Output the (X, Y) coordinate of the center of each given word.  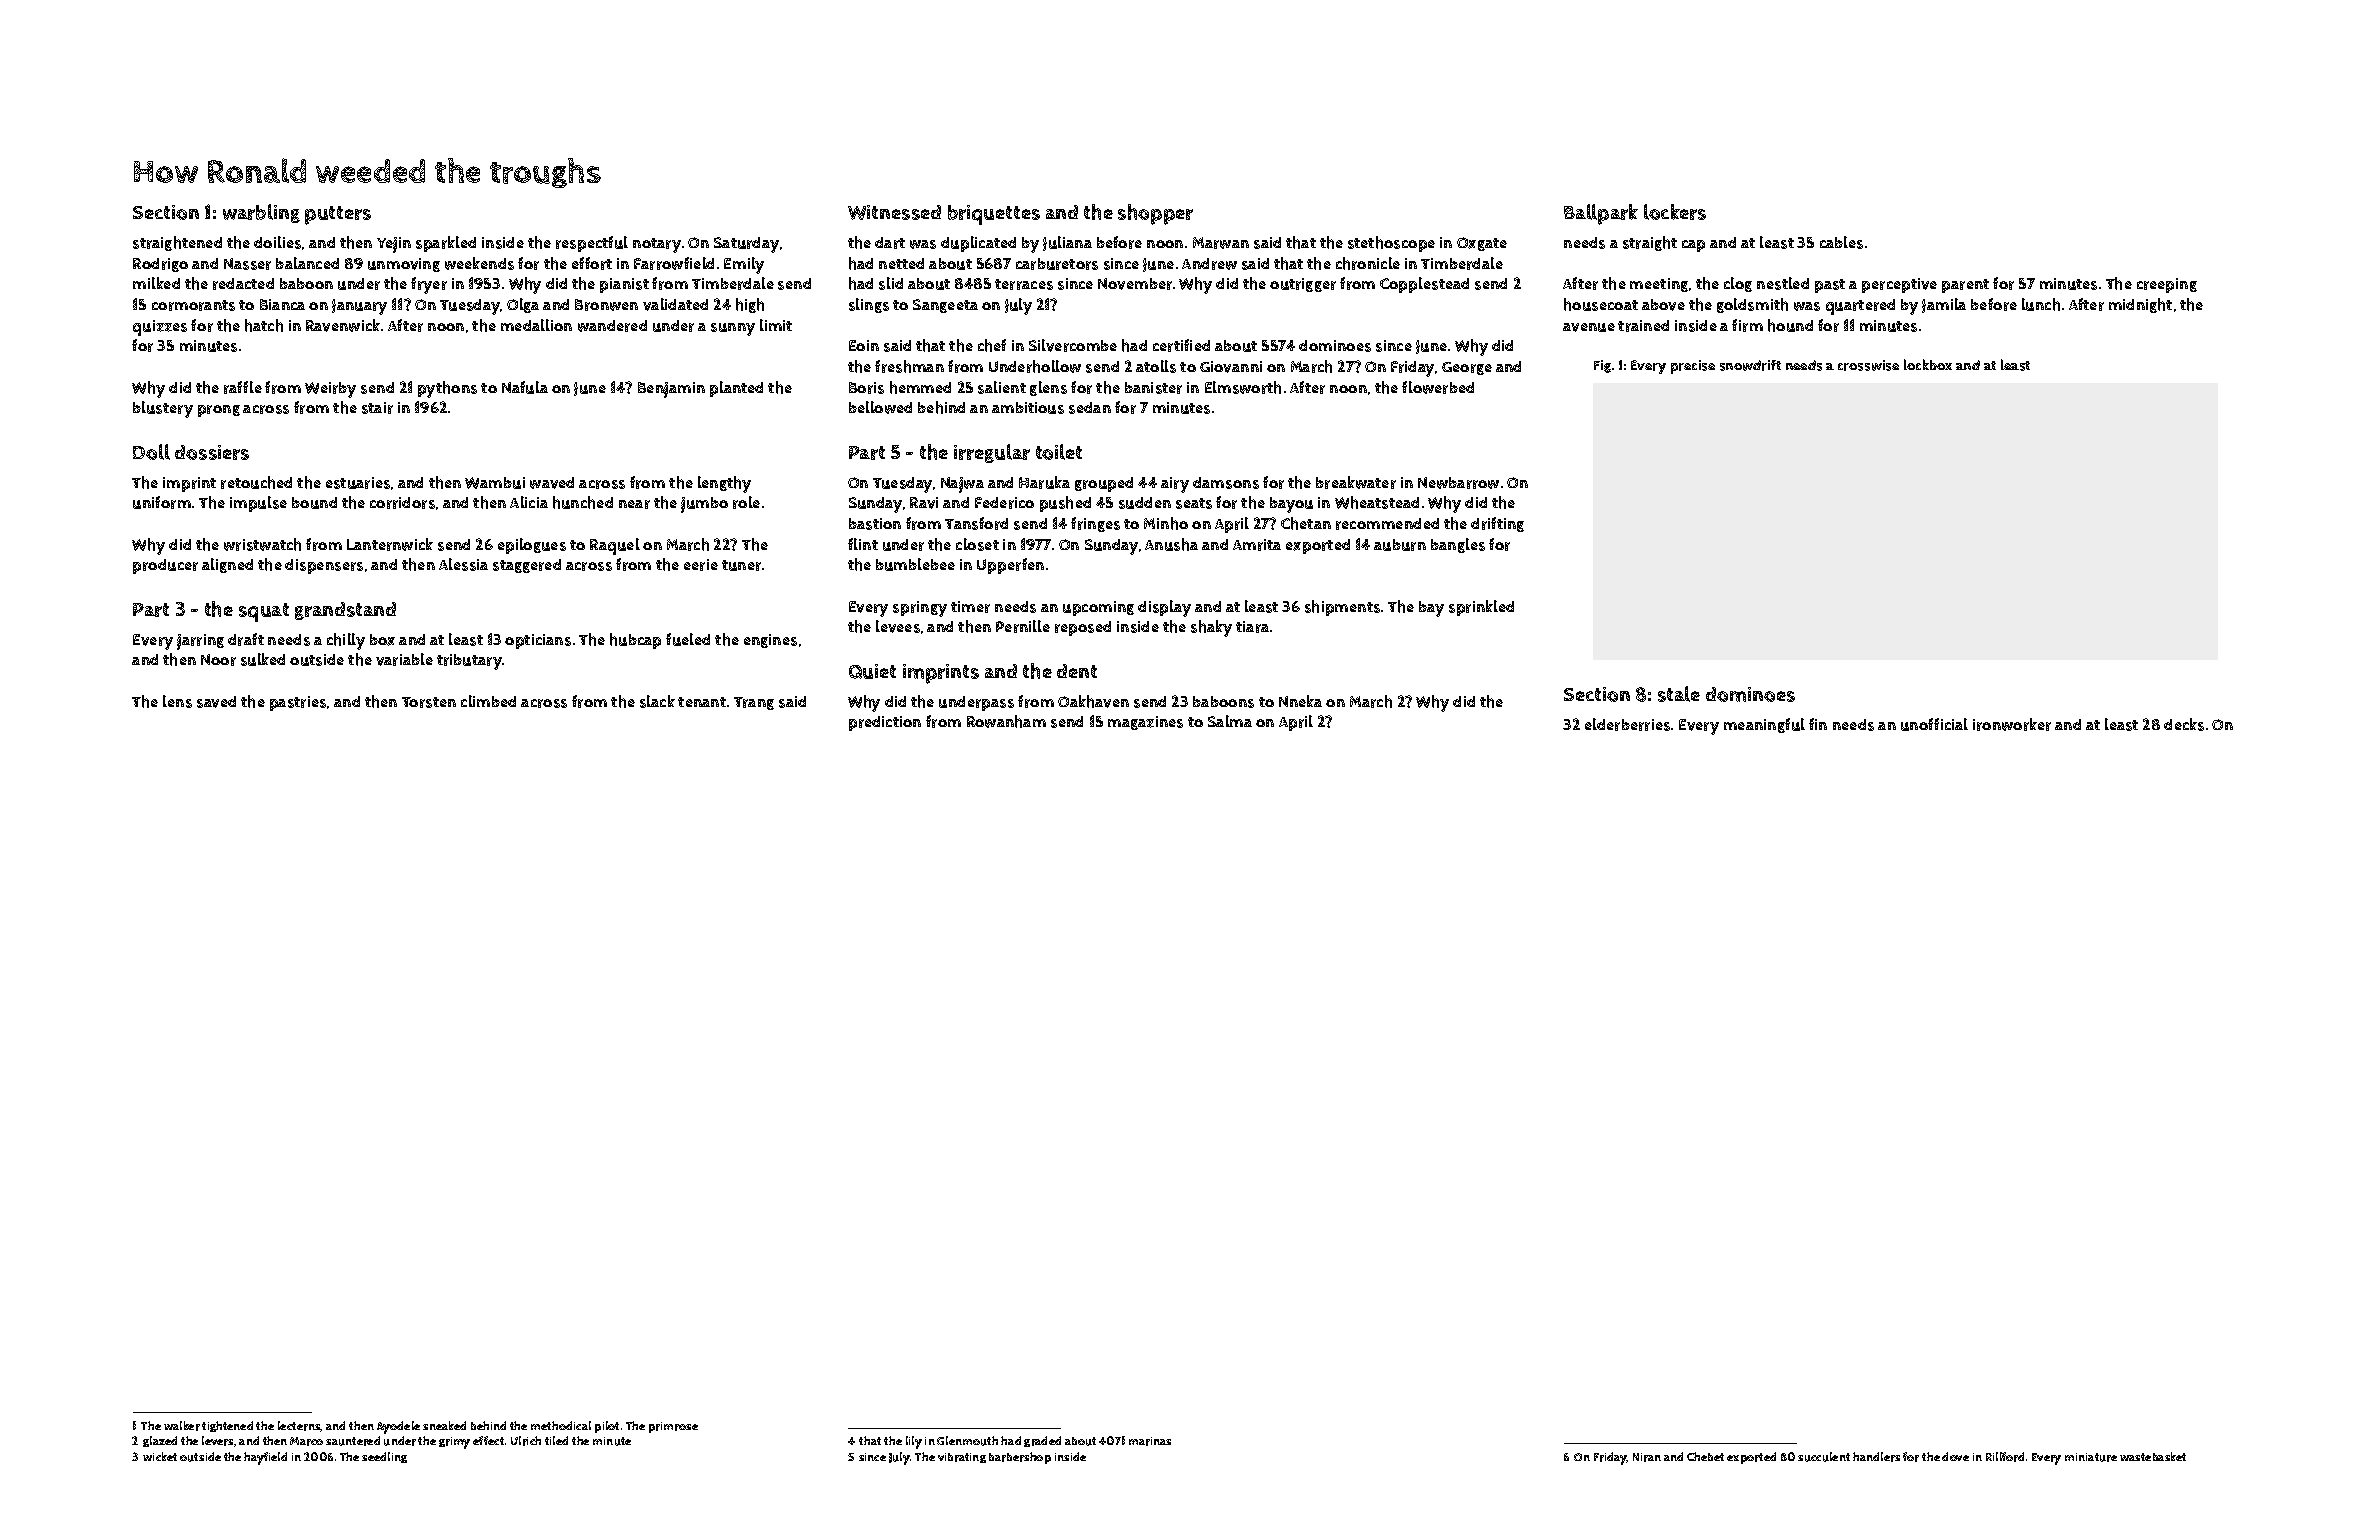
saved (216, 702)
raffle (243, 387)
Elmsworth (1243, 387)
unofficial (1934, 724)
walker (182, 1426)
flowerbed (1438, 387)
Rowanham (1006, 721)
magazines (1145, 723)
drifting (1497, 524)
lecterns (299, 1426)
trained (1643, 326)
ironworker (2012, 724)
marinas (1150, 1441)
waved (552, 483)
